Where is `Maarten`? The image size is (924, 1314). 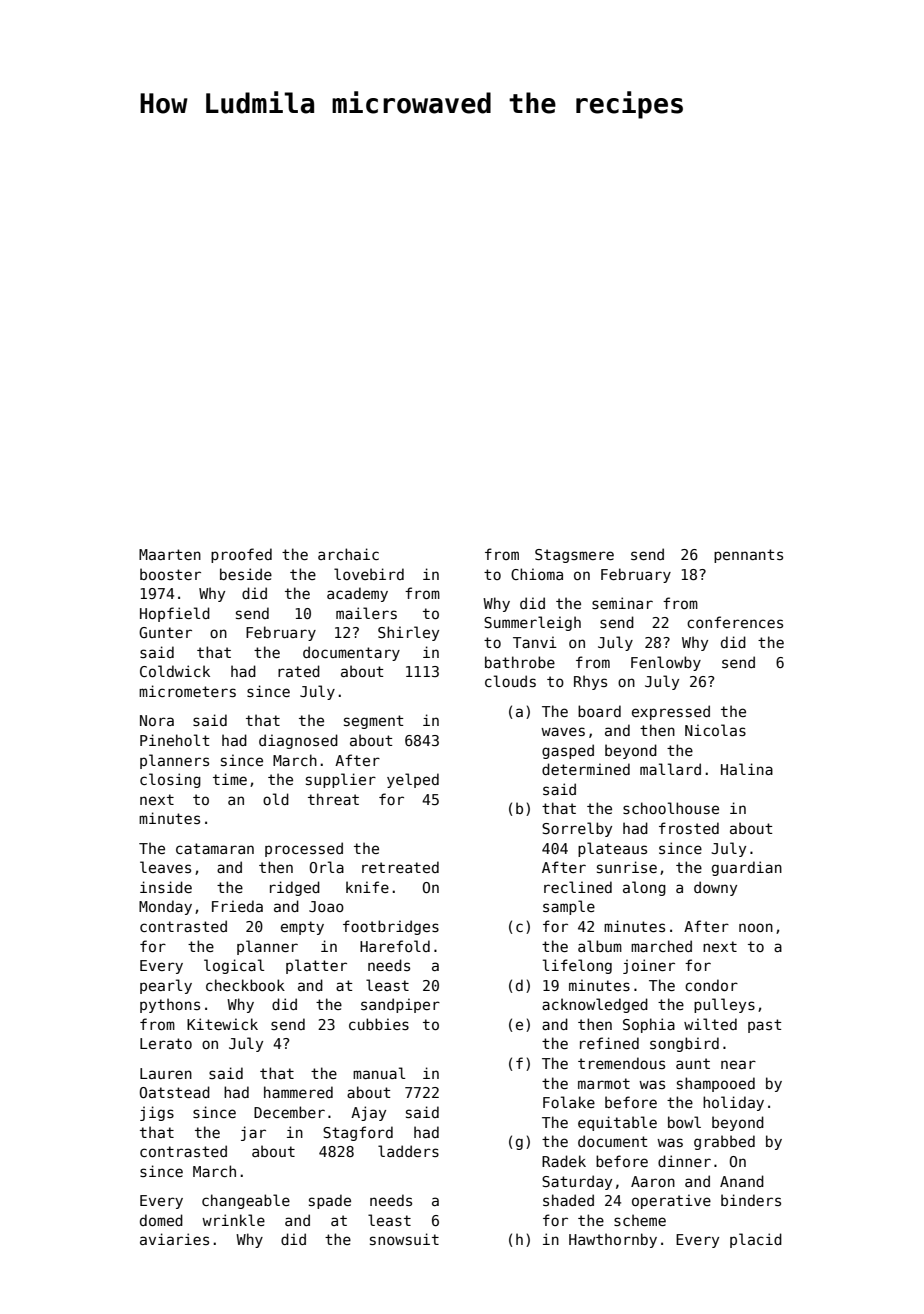 Maarten is located at coordinates (170, 554).
